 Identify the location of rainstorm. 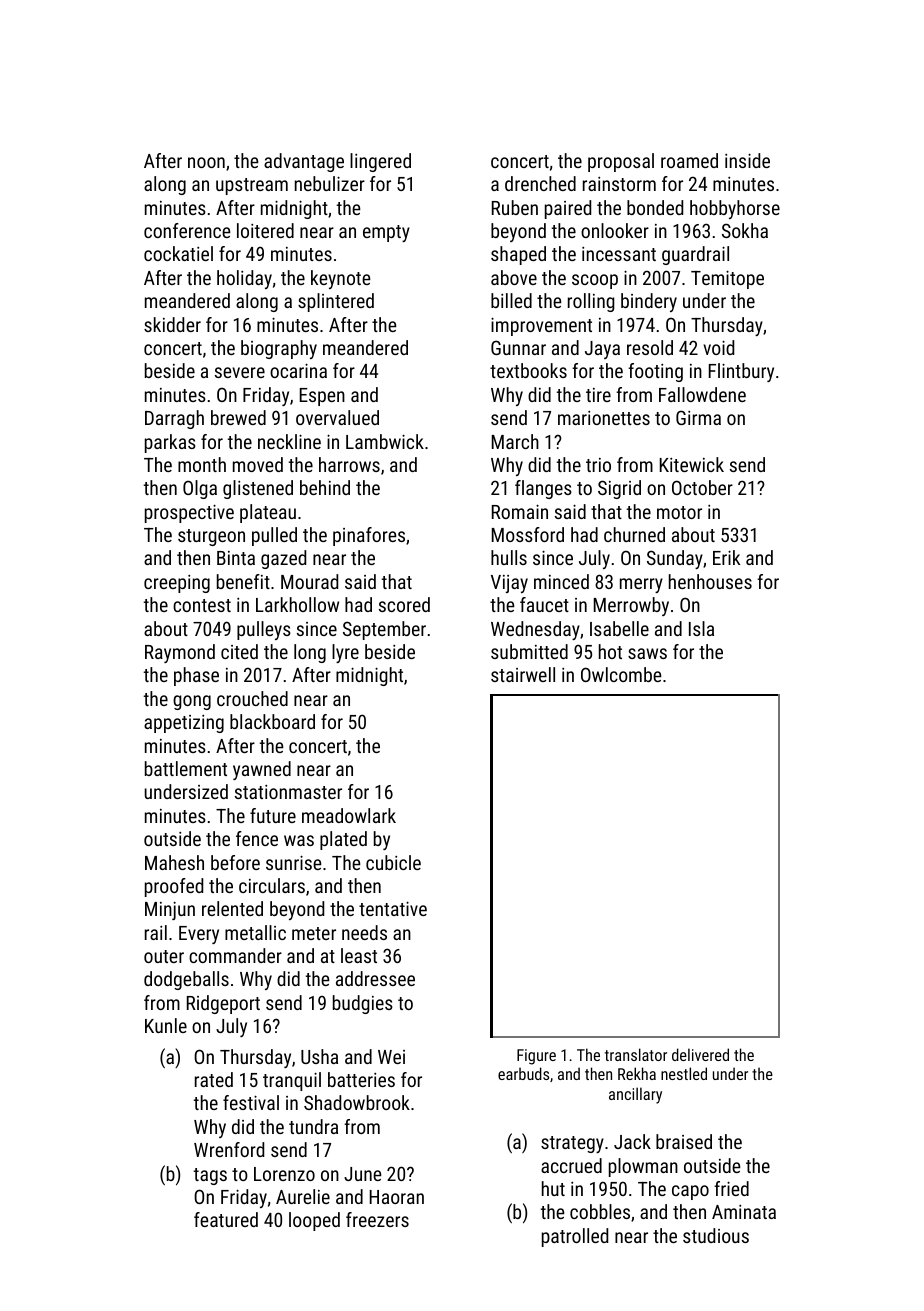
(619, 184).
